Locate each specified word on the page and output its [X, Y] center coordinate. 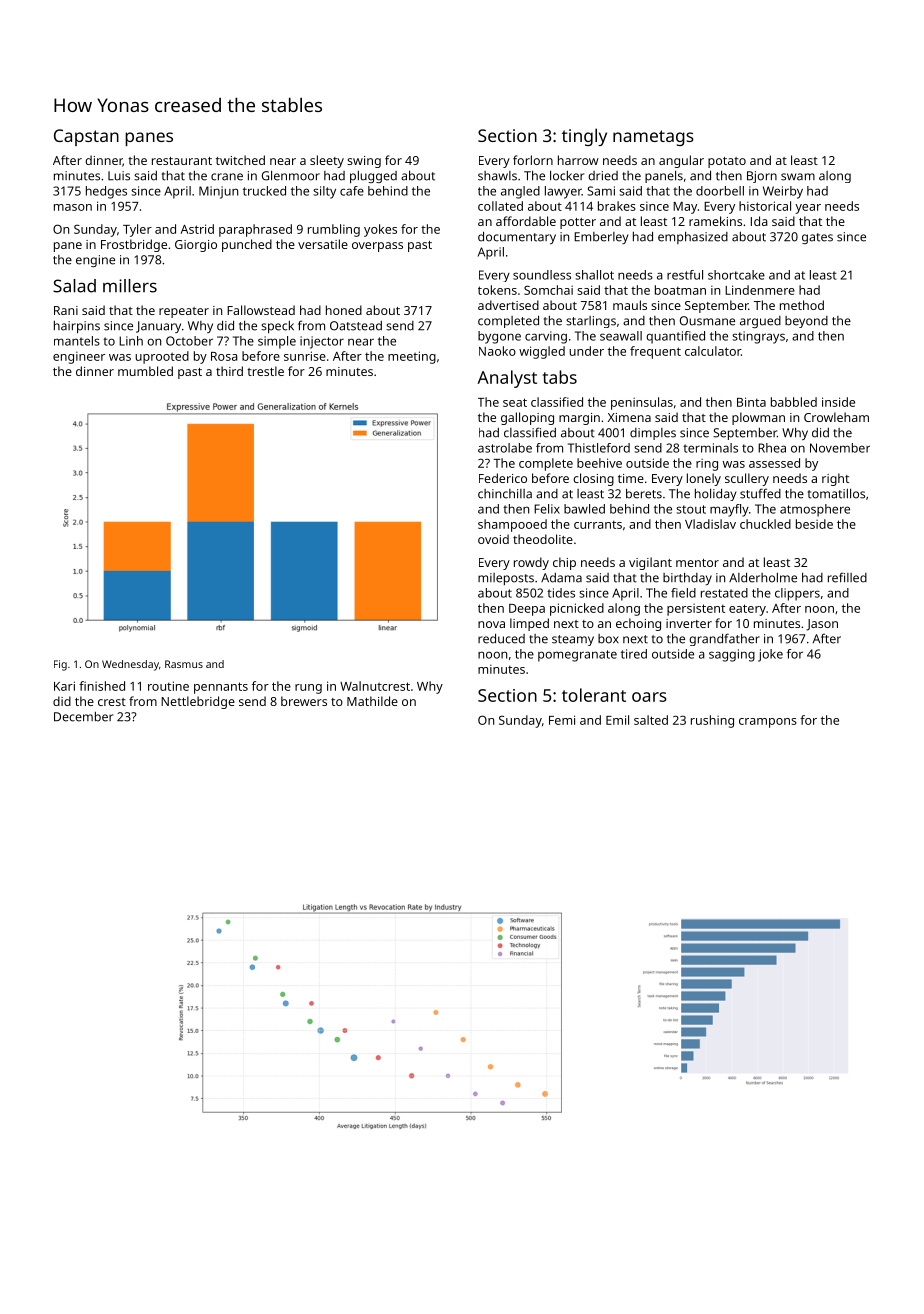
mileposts [506, 579]
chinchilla [505, 494]
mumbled [145, 371]
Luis [119, 176]
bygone [499, 337]
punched [247, 245]
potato [727, 162]
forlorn [533, 160]
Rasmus [184, 664]
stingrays [758, 337]
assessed [774, 463]
